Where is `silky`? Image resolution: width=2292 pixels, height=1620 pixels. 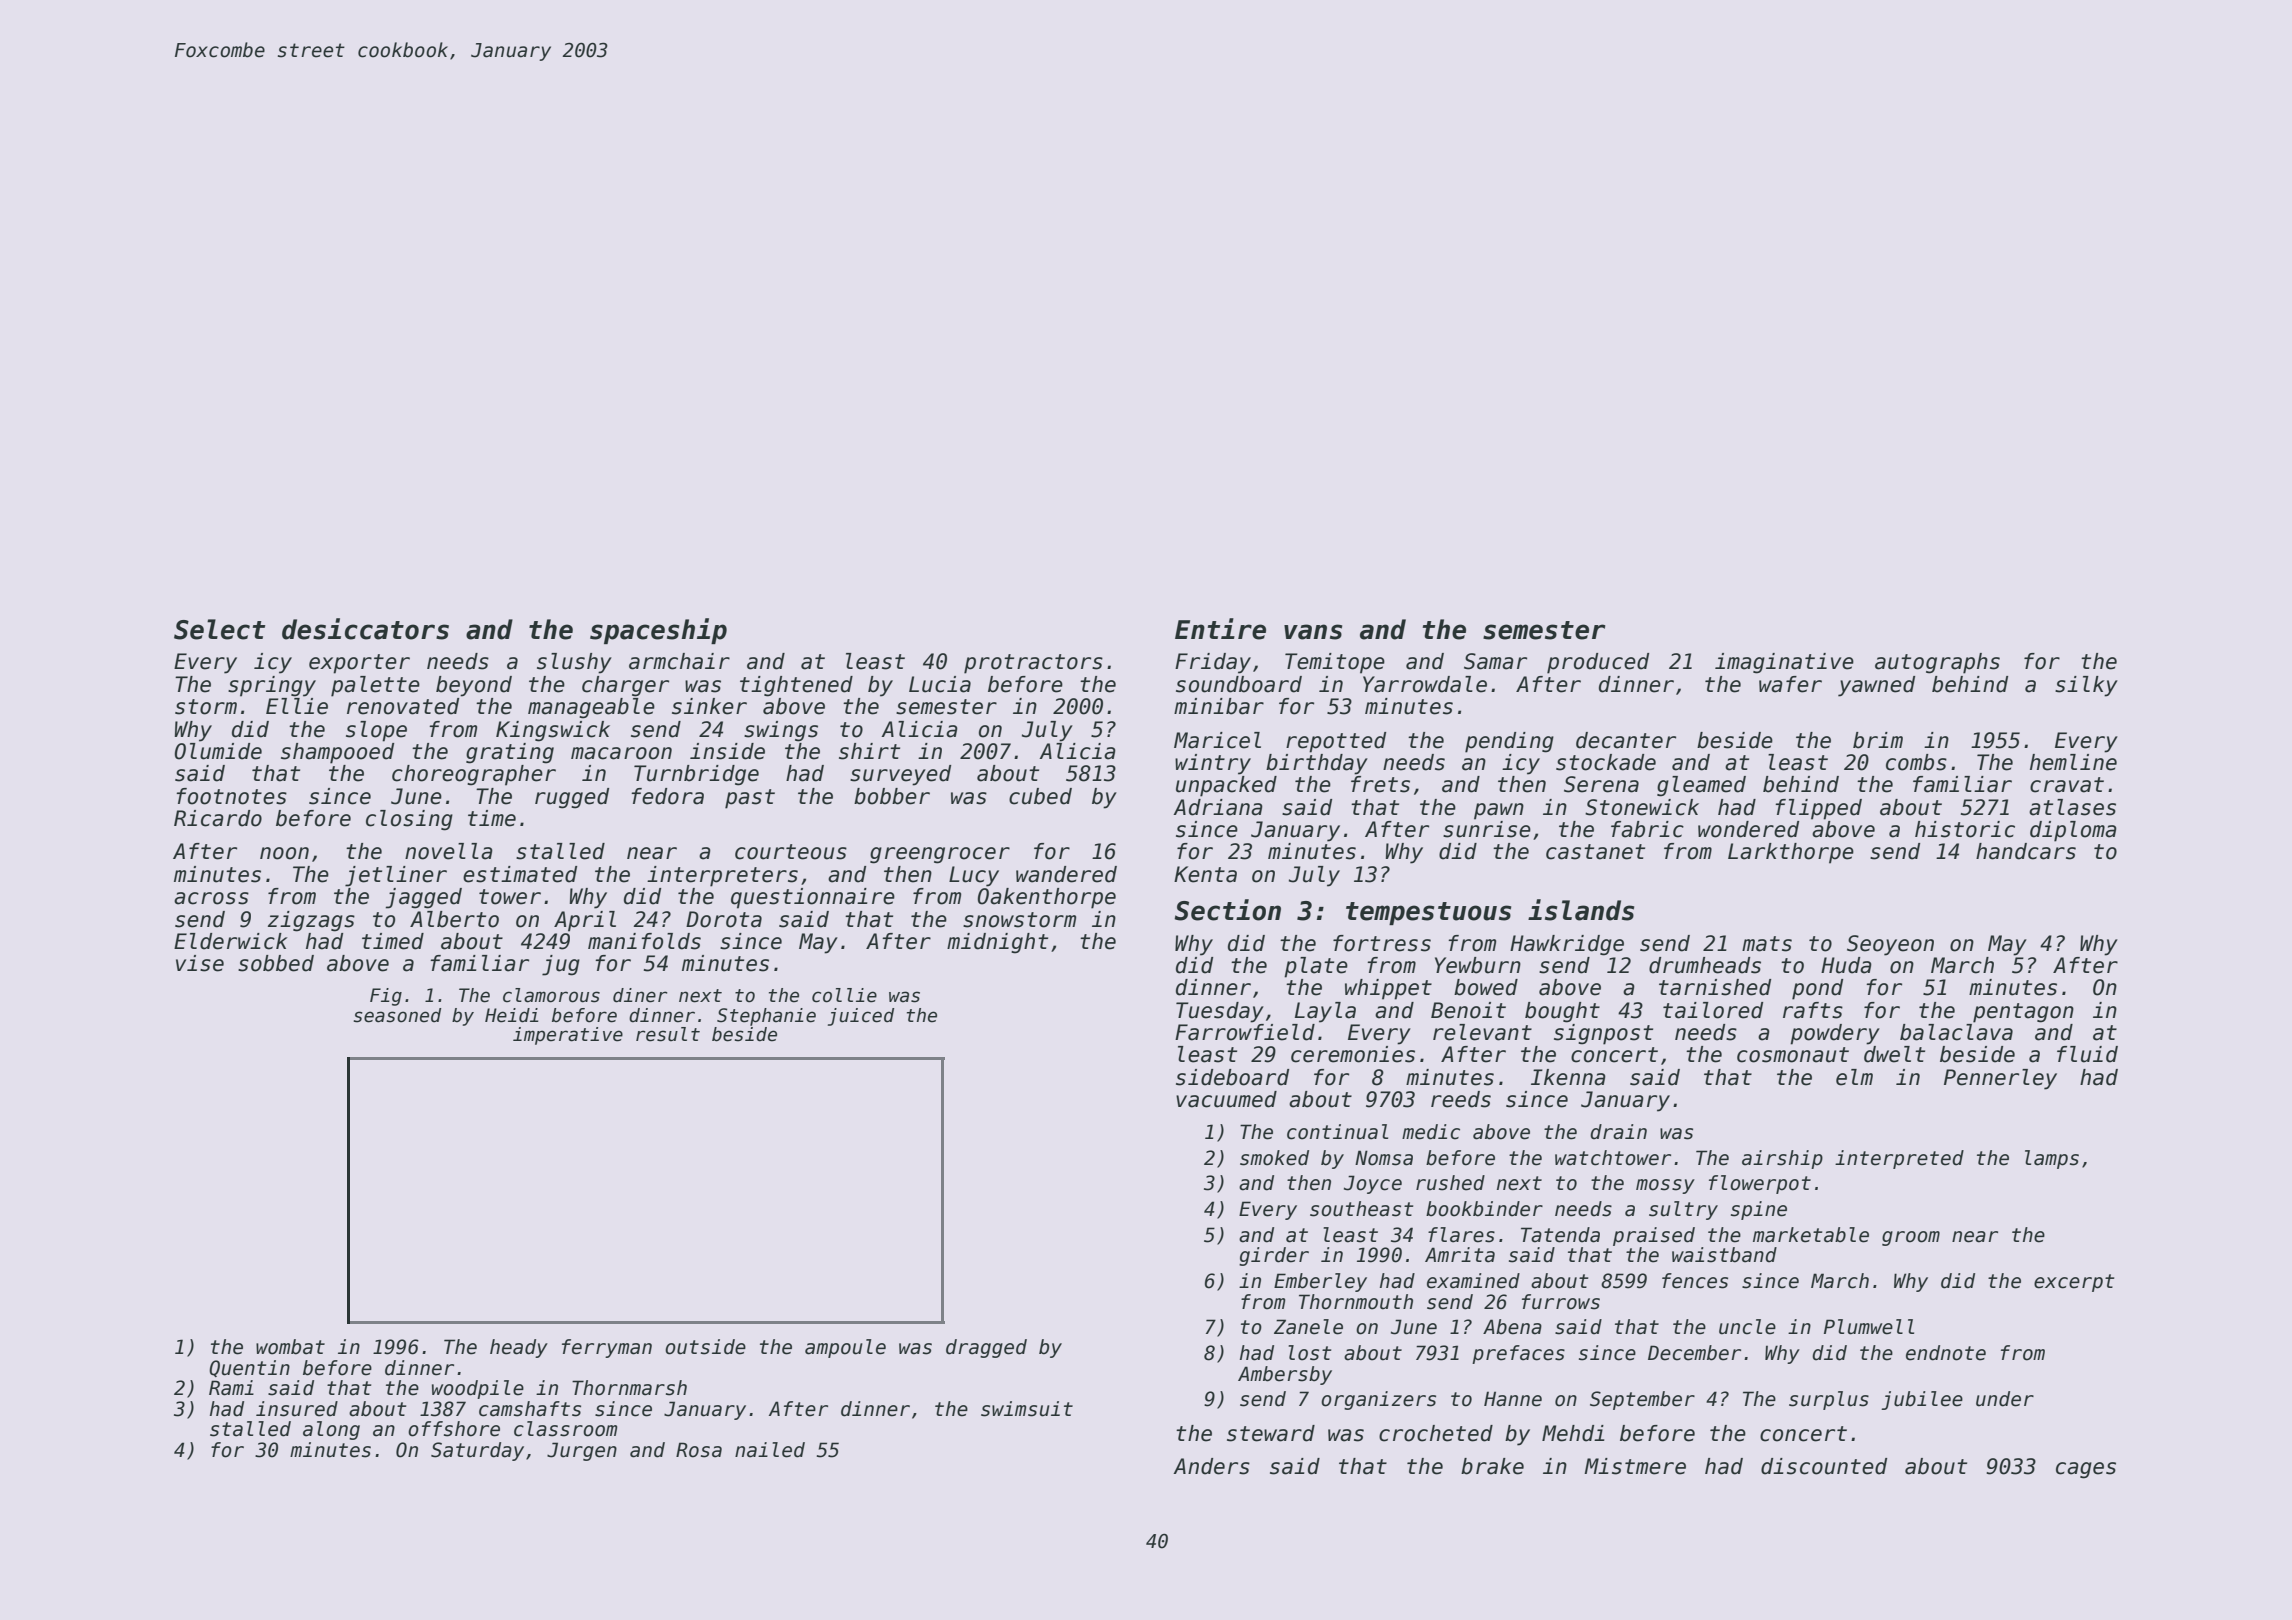 silky is located at coordinates (2086, 686).
